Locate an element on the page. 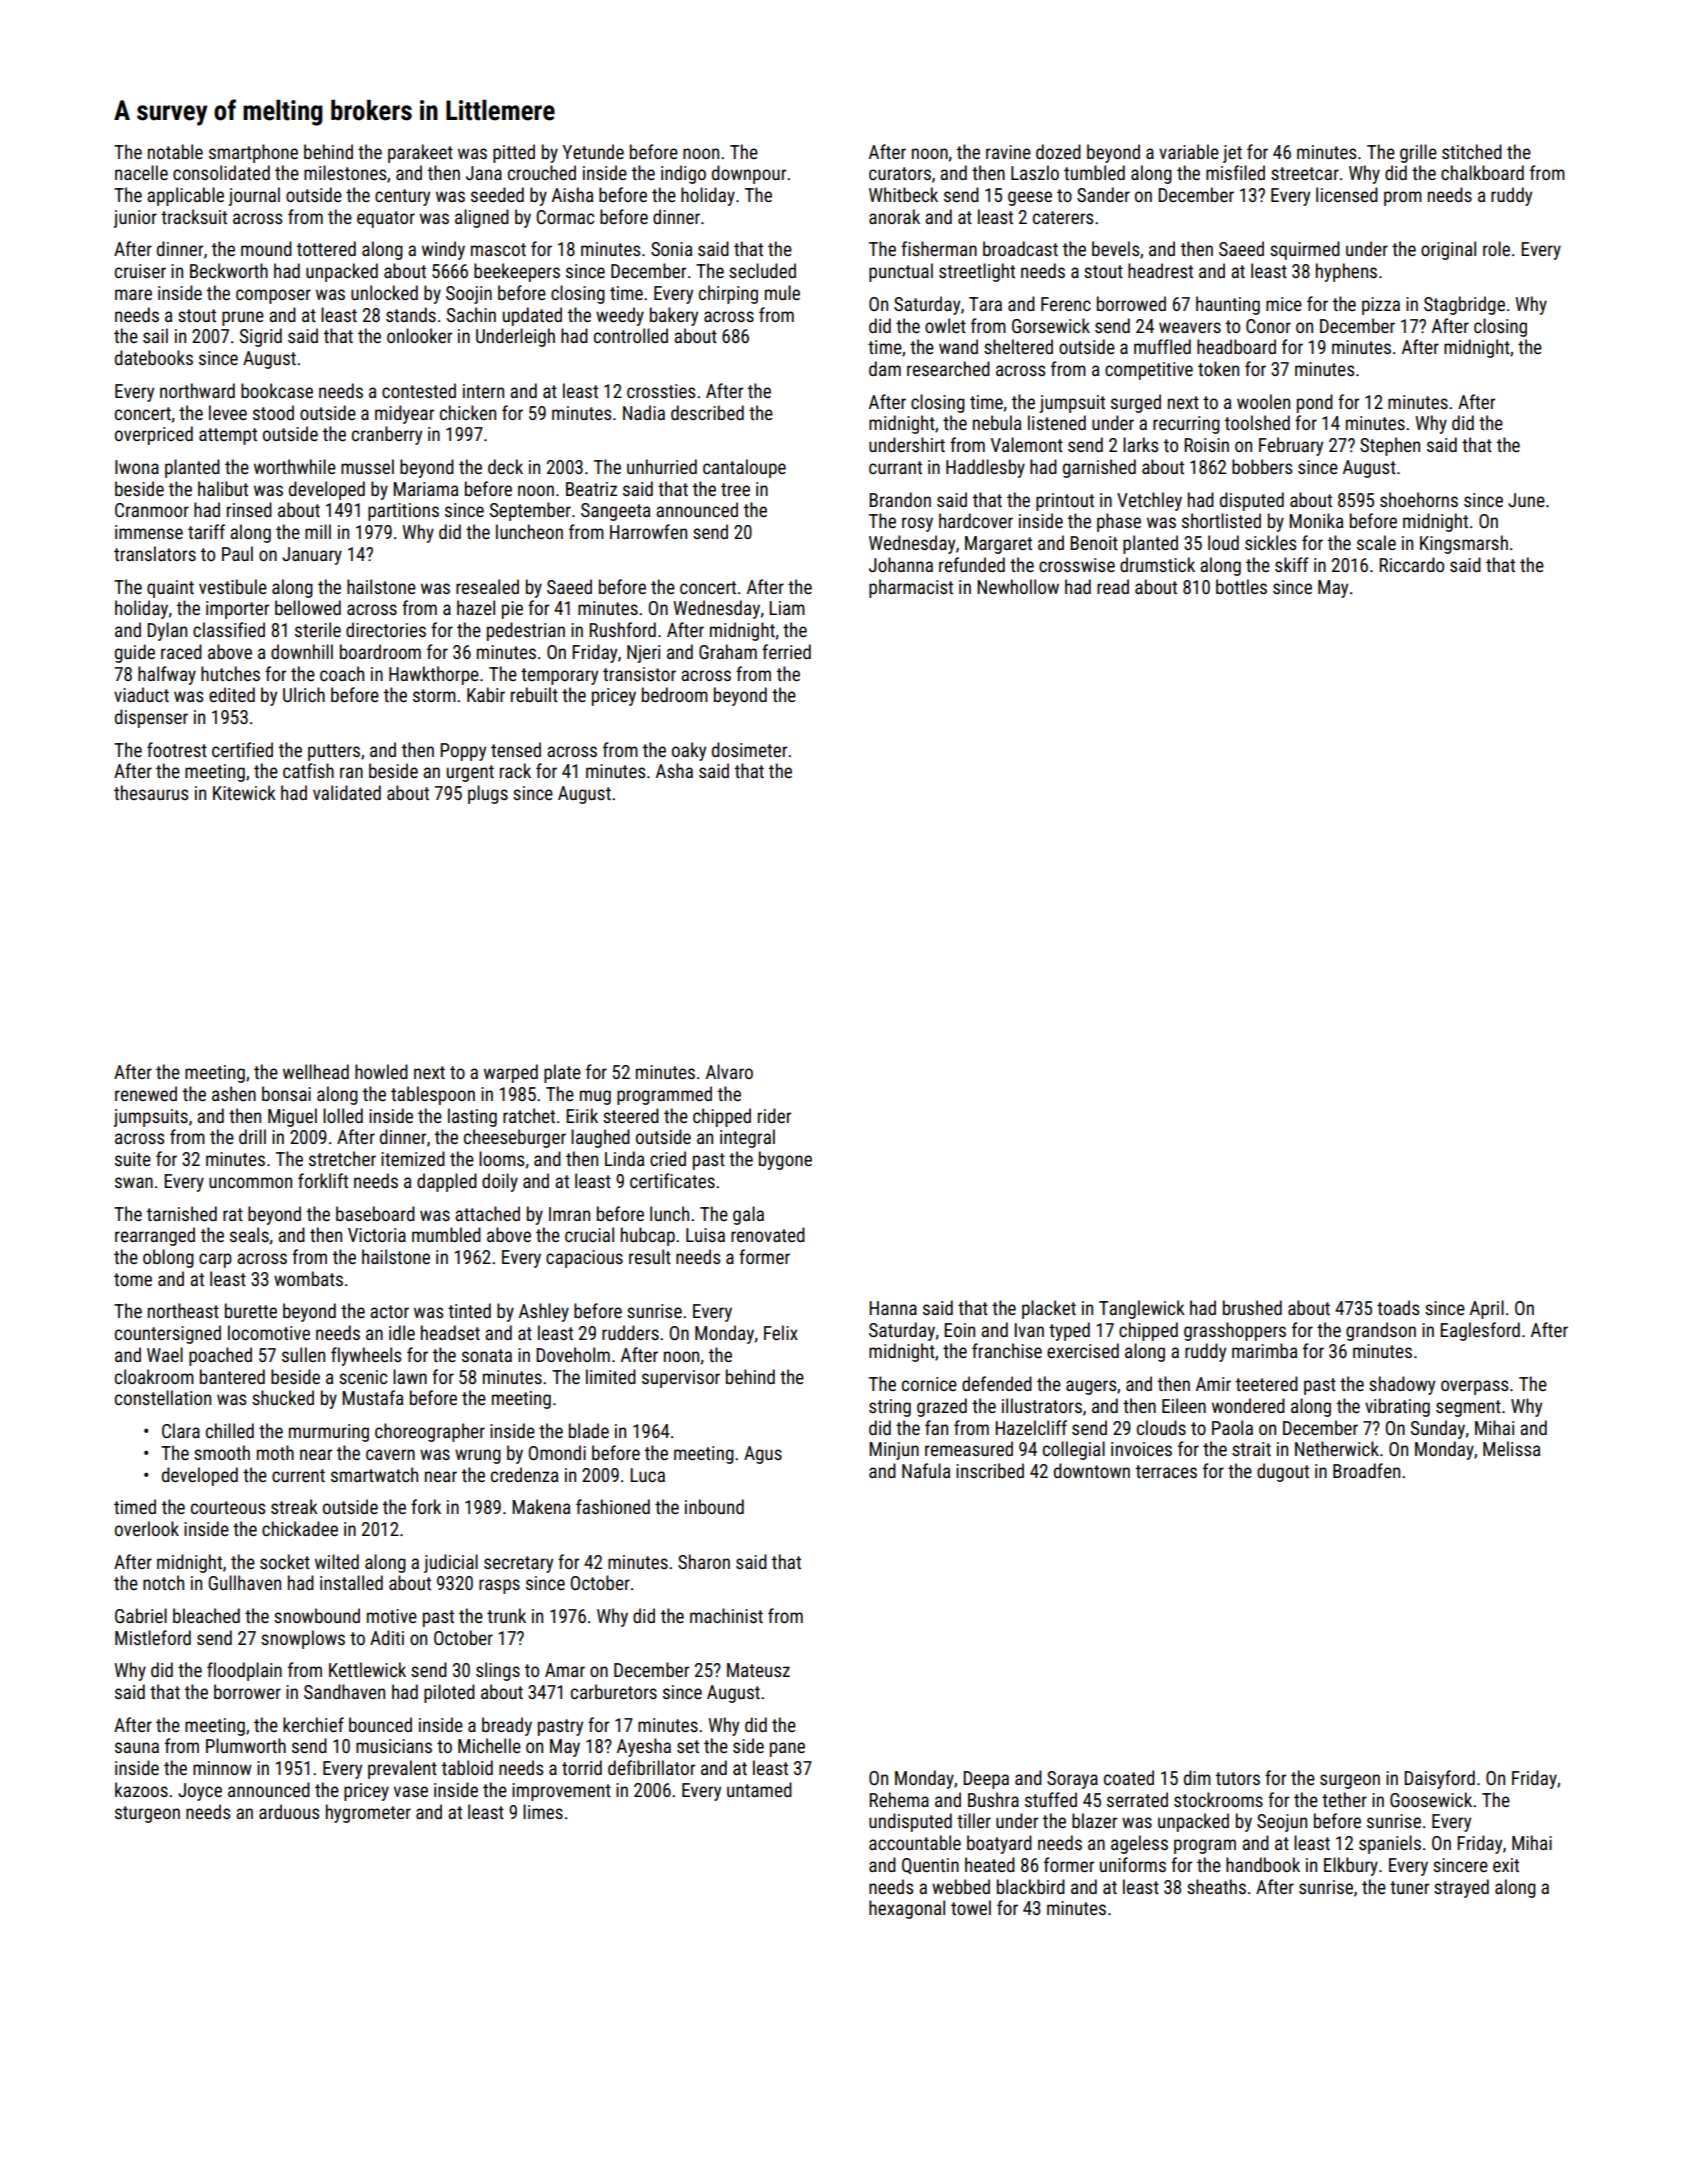 Image resolution: width=1683 pixels, height=2178 pixels. Agus is located at coordinates (763, 1455).
